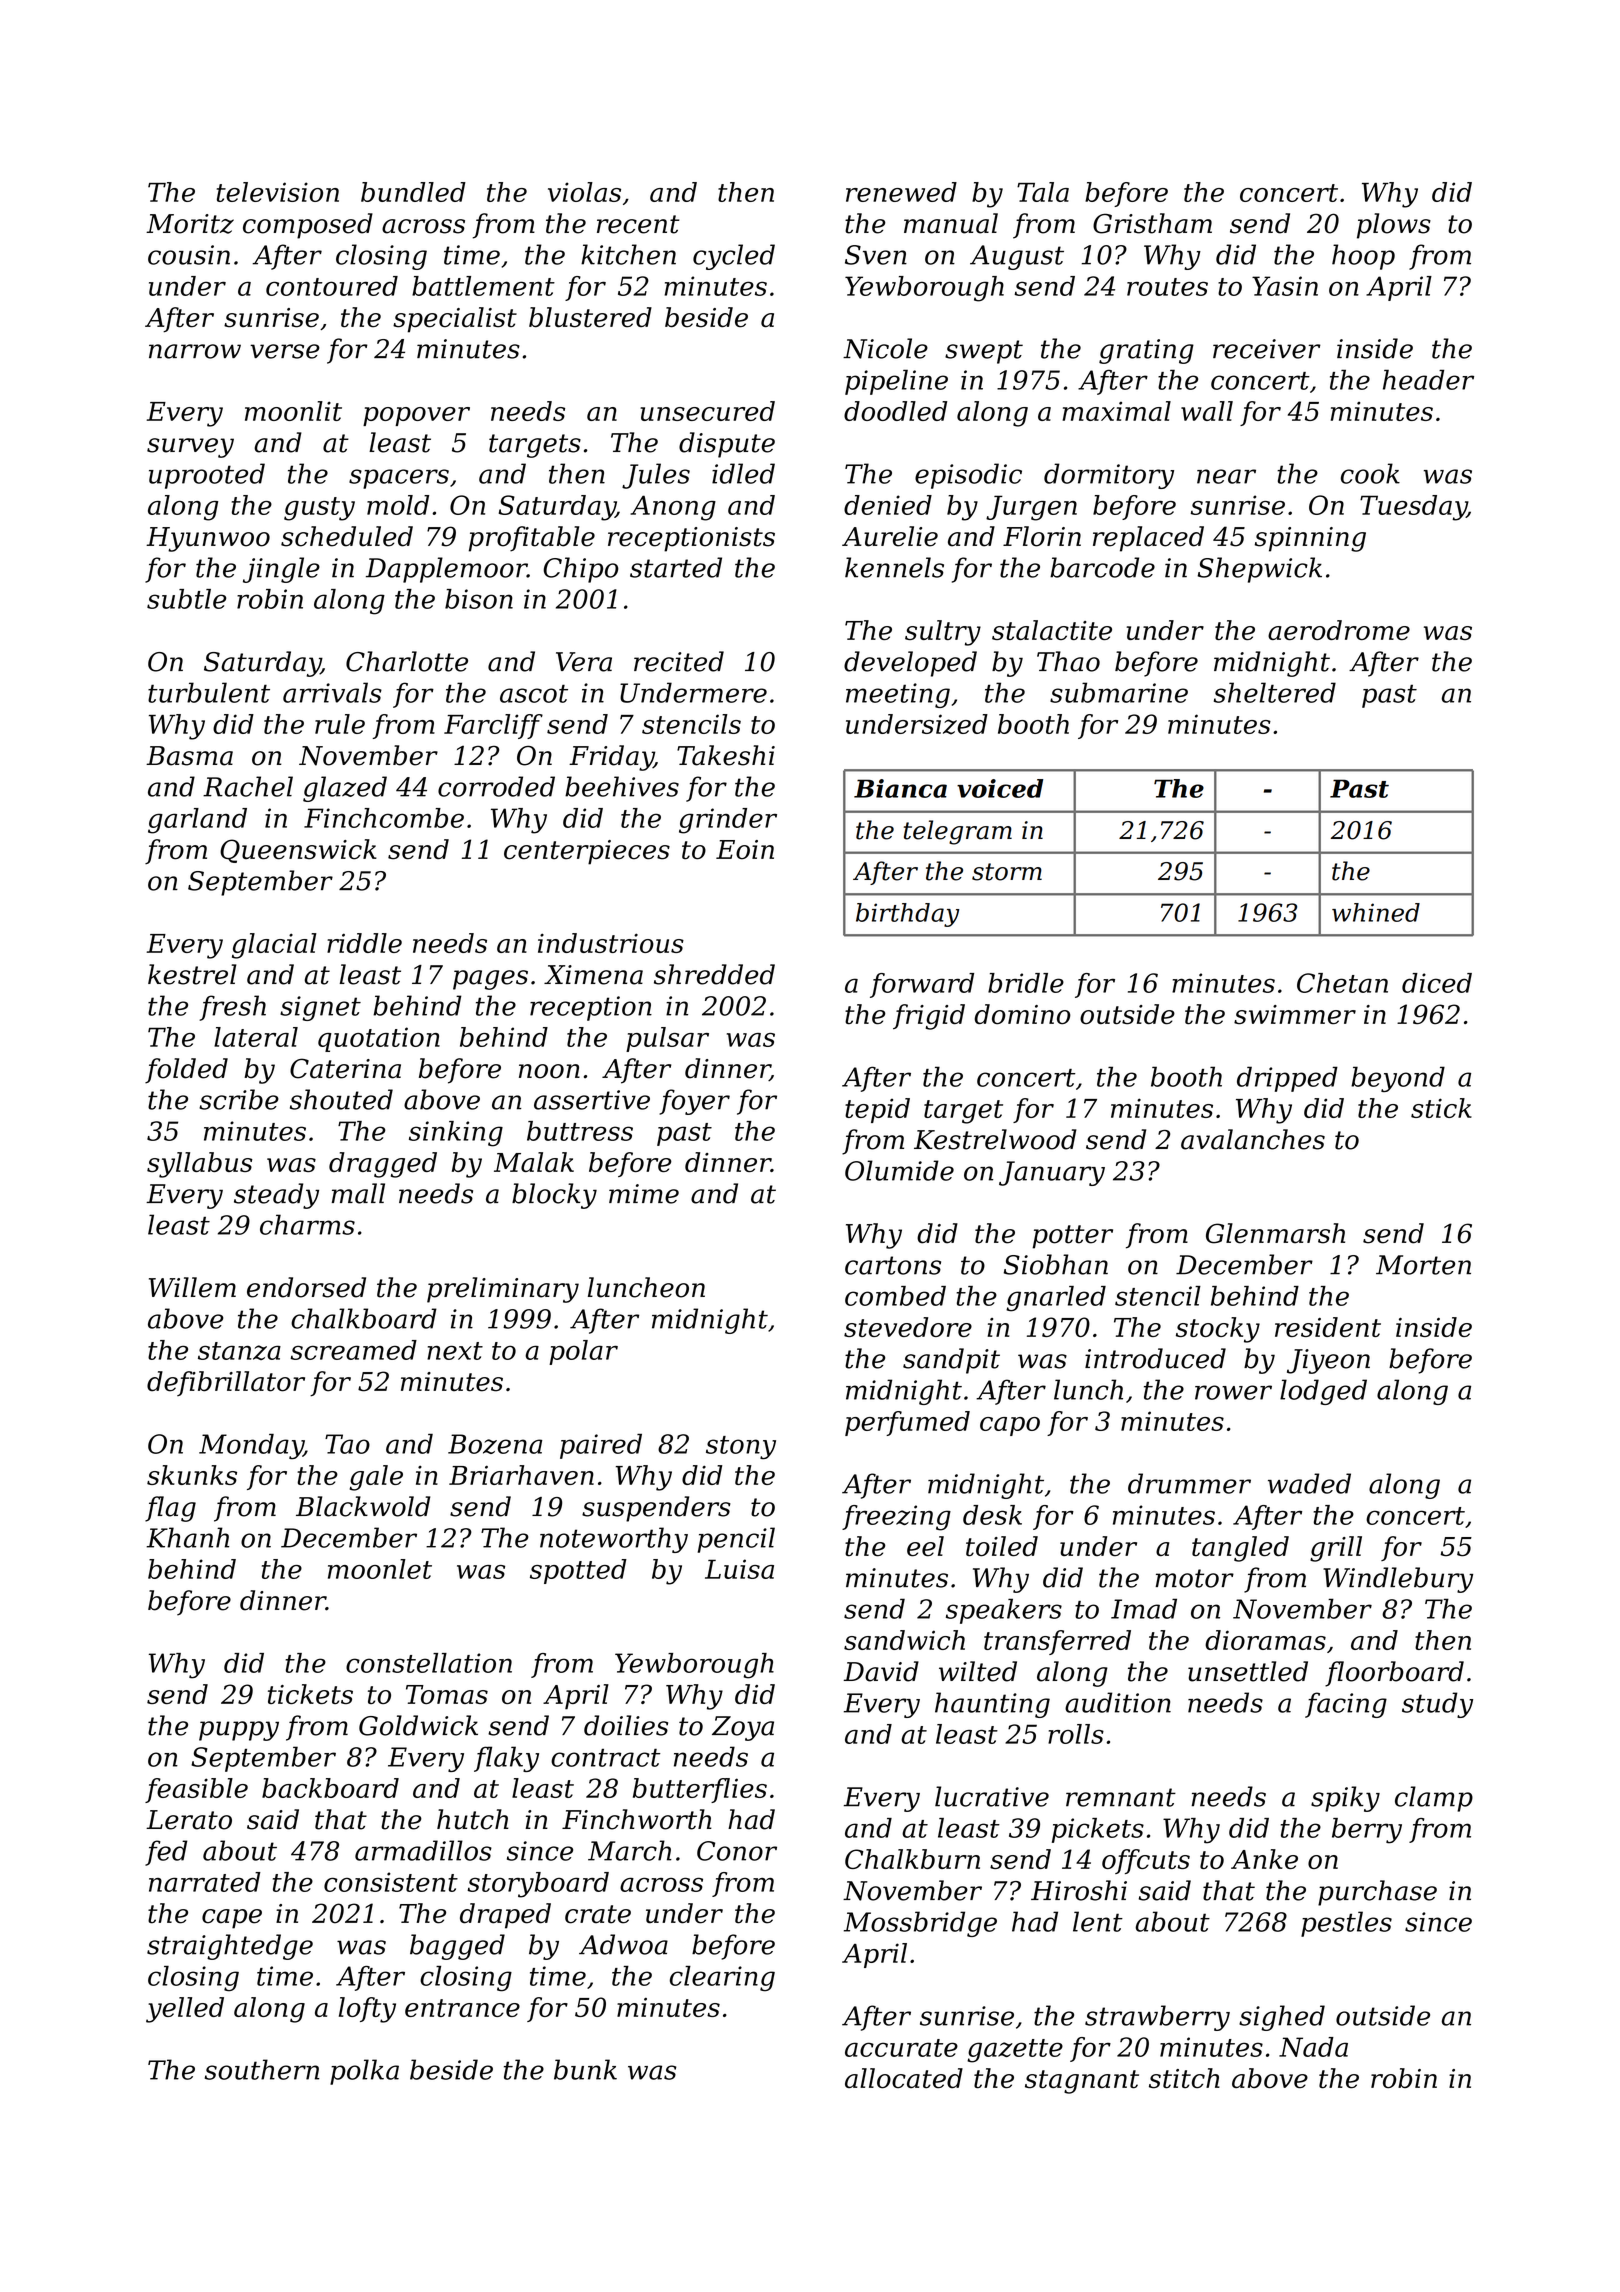  Describe the element at coordinates (186, 599) in the screenshot. I see `subtle` at that location.
